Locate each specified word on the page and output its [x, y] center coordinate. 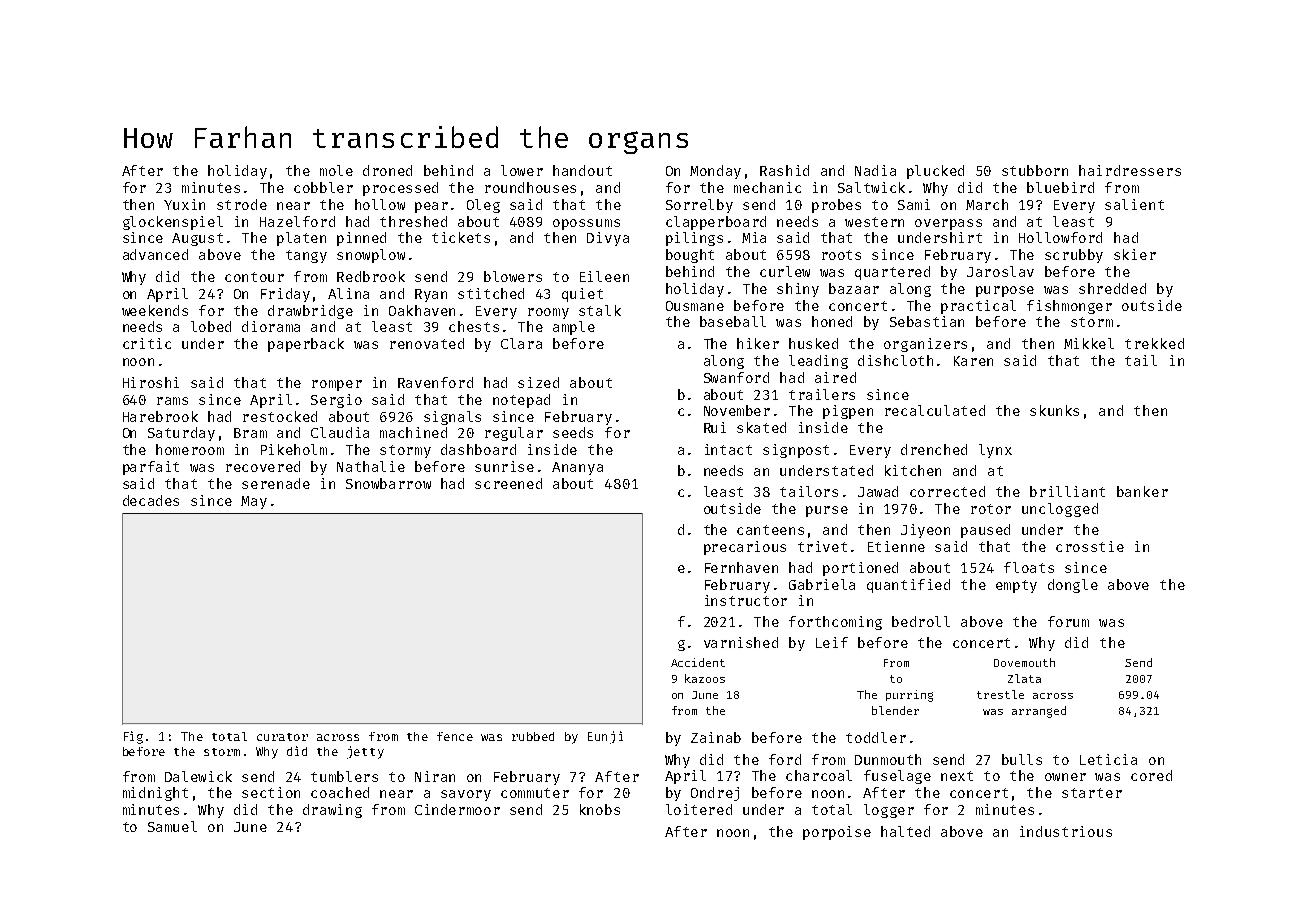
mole [336, 170]
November [737, 410]
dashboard [478, 449]
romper [337, 385]
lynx [995, 451]
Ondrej [715, 794]
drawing [332, 811]
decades [151, 500]
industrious [1066, 831]
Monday [715, 172]
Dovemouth [1024, 662]
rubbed [533, 736]
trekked [1154, 343]
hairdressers [1130, 170]
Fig [133, 737]
